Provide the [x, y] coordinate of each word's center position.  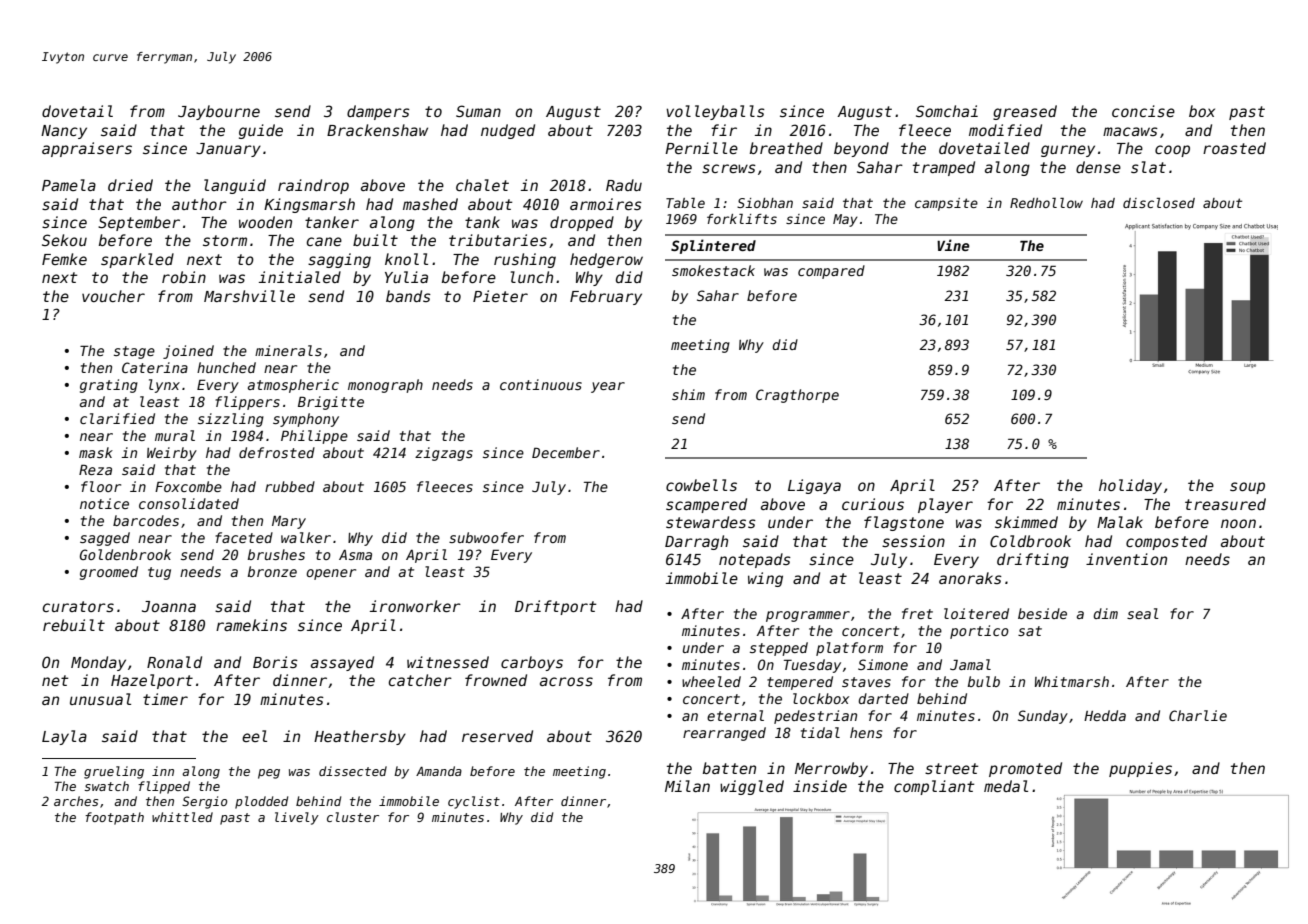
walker [306, 537]
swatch [106, 786]
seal [1143, 613]
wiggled [752, 787]
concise [1143, 111]
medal [1006, 786]
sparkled [137, 260]
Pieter [500, 296]
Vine [953, 245]
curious [873, 504]
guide [261, 131]
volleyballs [715, 112]
